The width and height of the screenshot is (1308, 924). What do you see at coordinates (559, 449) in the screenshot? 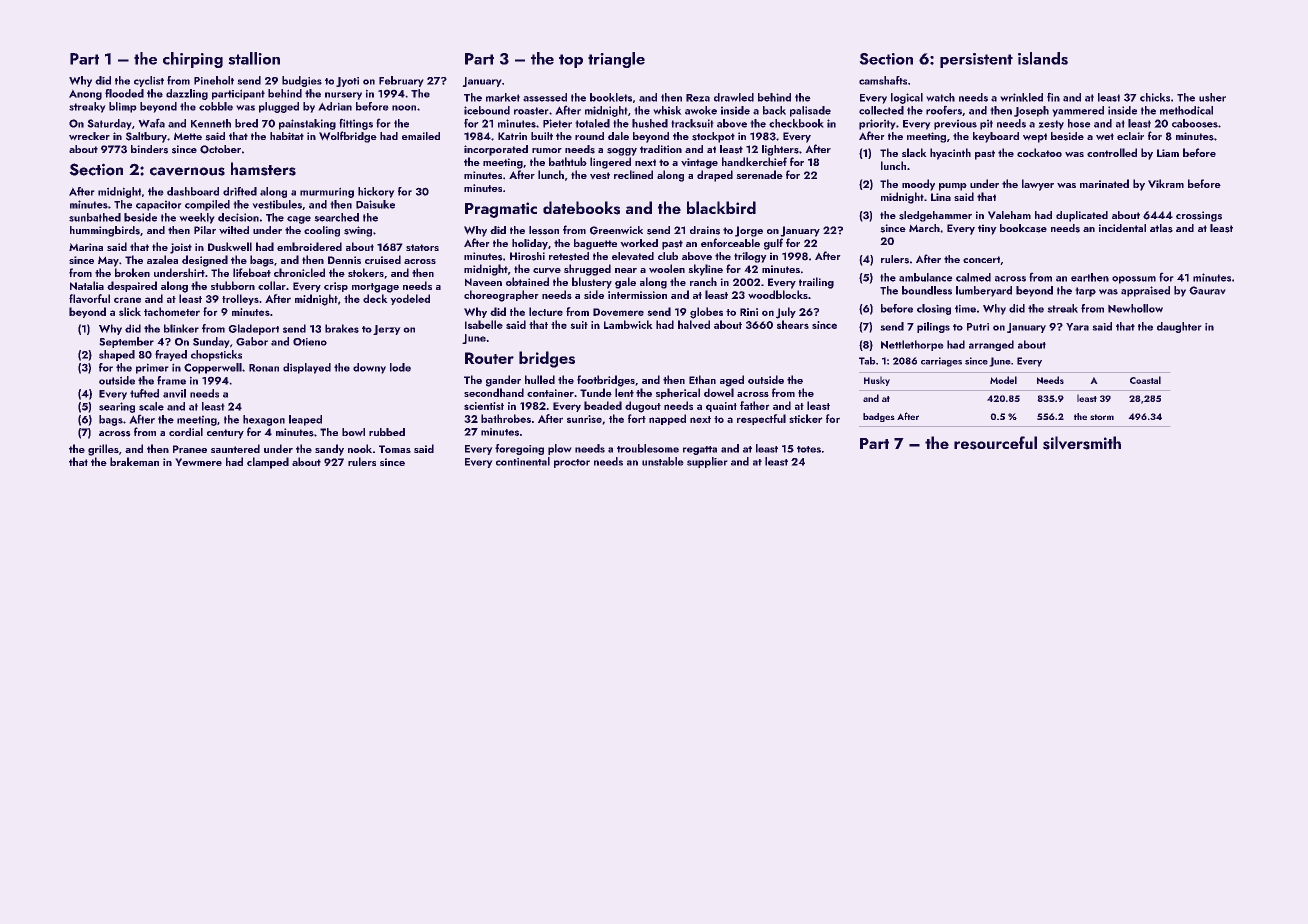
I see `plow` at bounding box center [559, 449].
